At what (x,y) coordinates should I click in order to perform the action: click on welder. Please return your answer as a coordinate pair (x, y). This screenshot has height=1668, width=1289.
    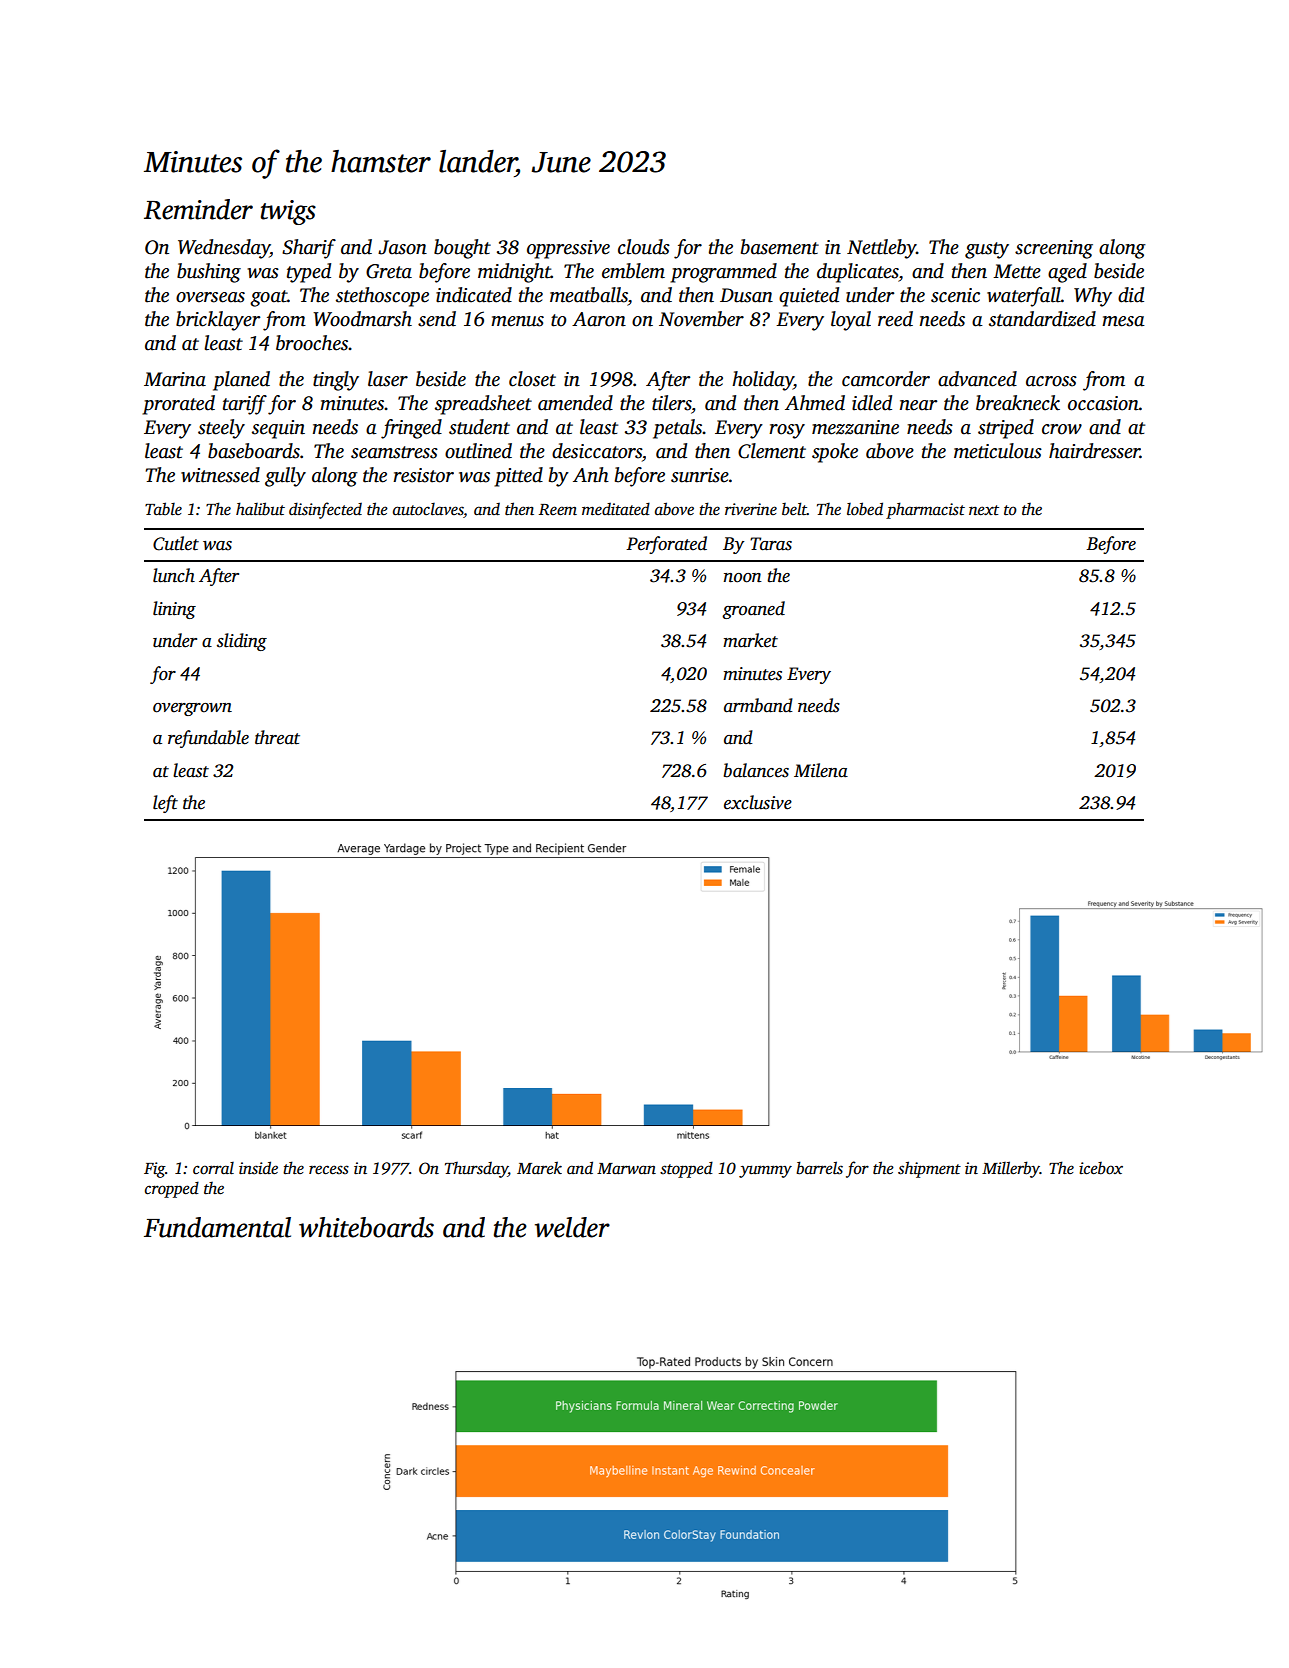
    Looking at the image, I should click on (572, 1227).
